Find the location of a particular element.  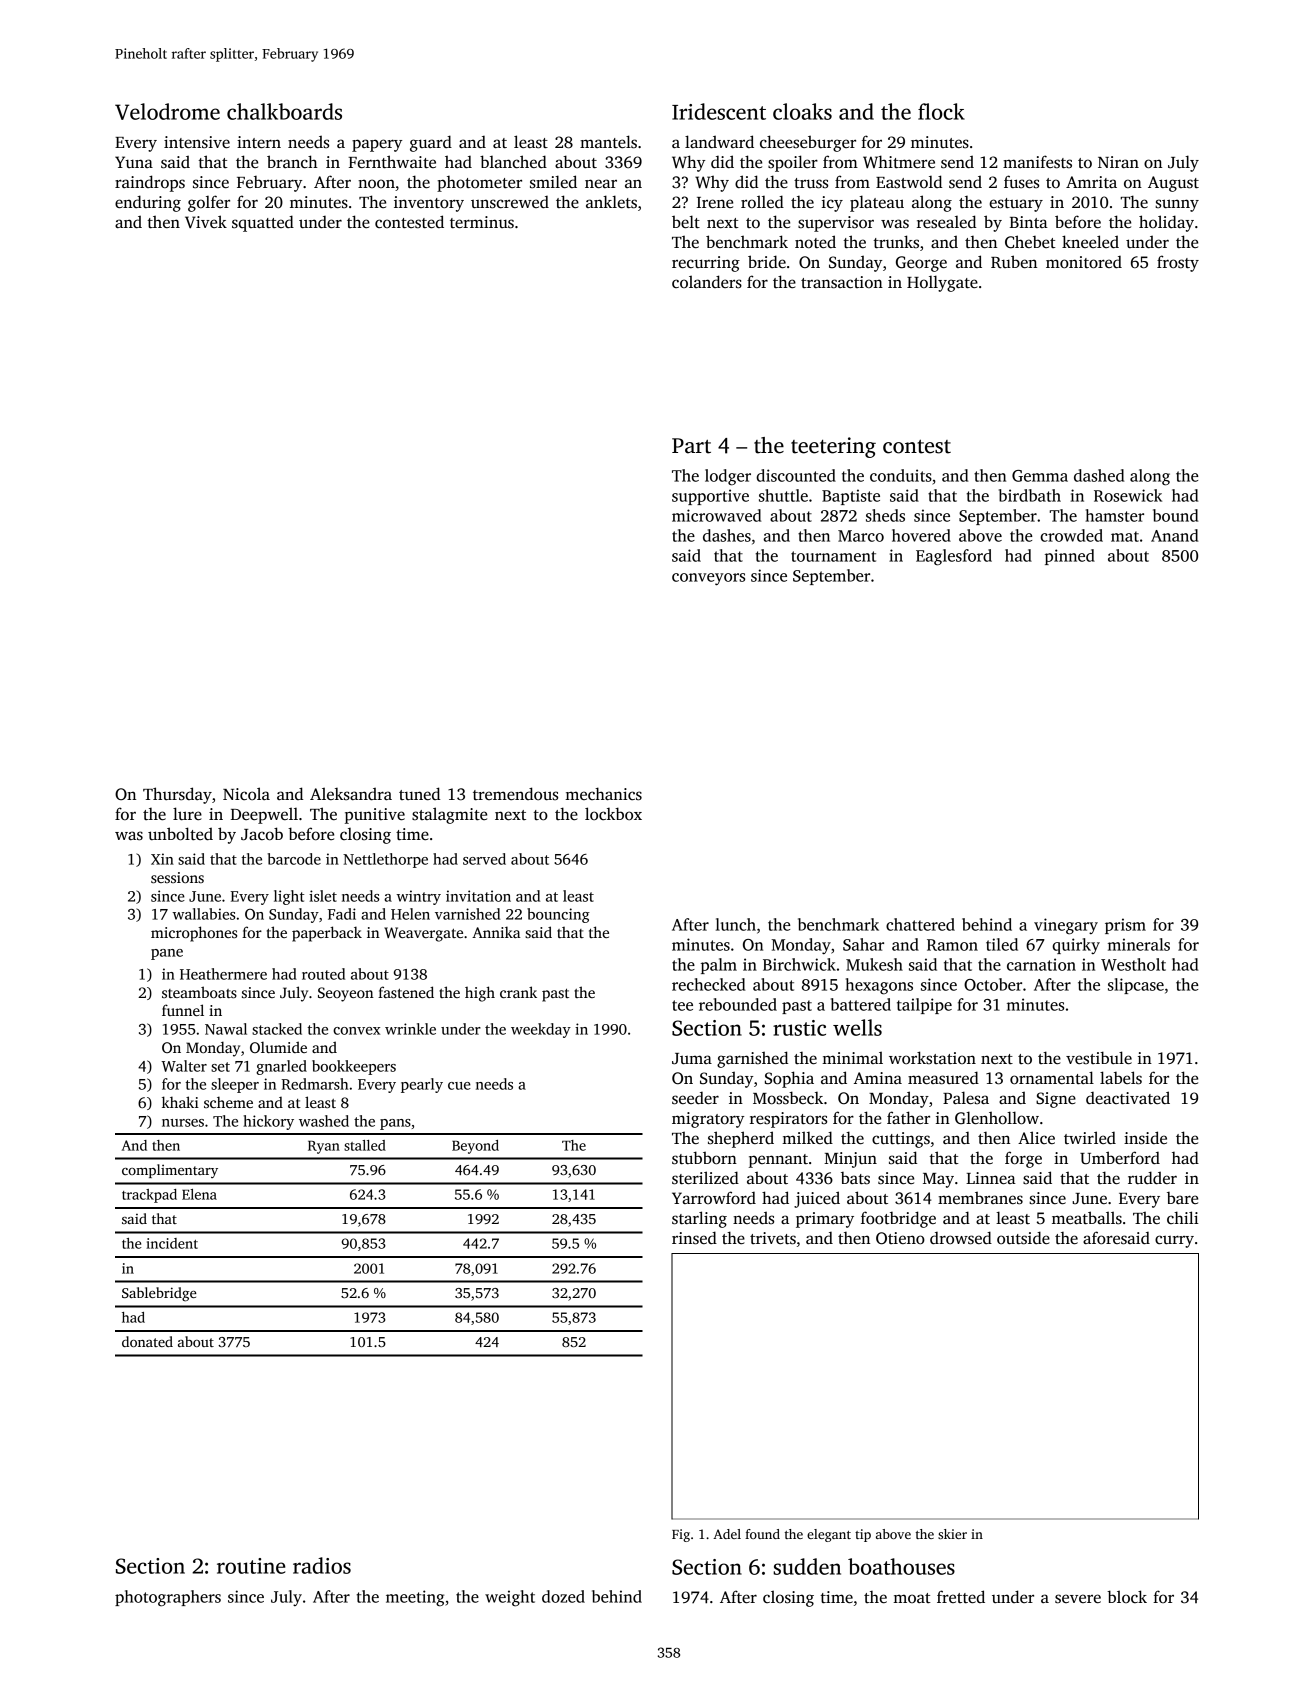

trackpad is located at coordinates (149, 1196).
